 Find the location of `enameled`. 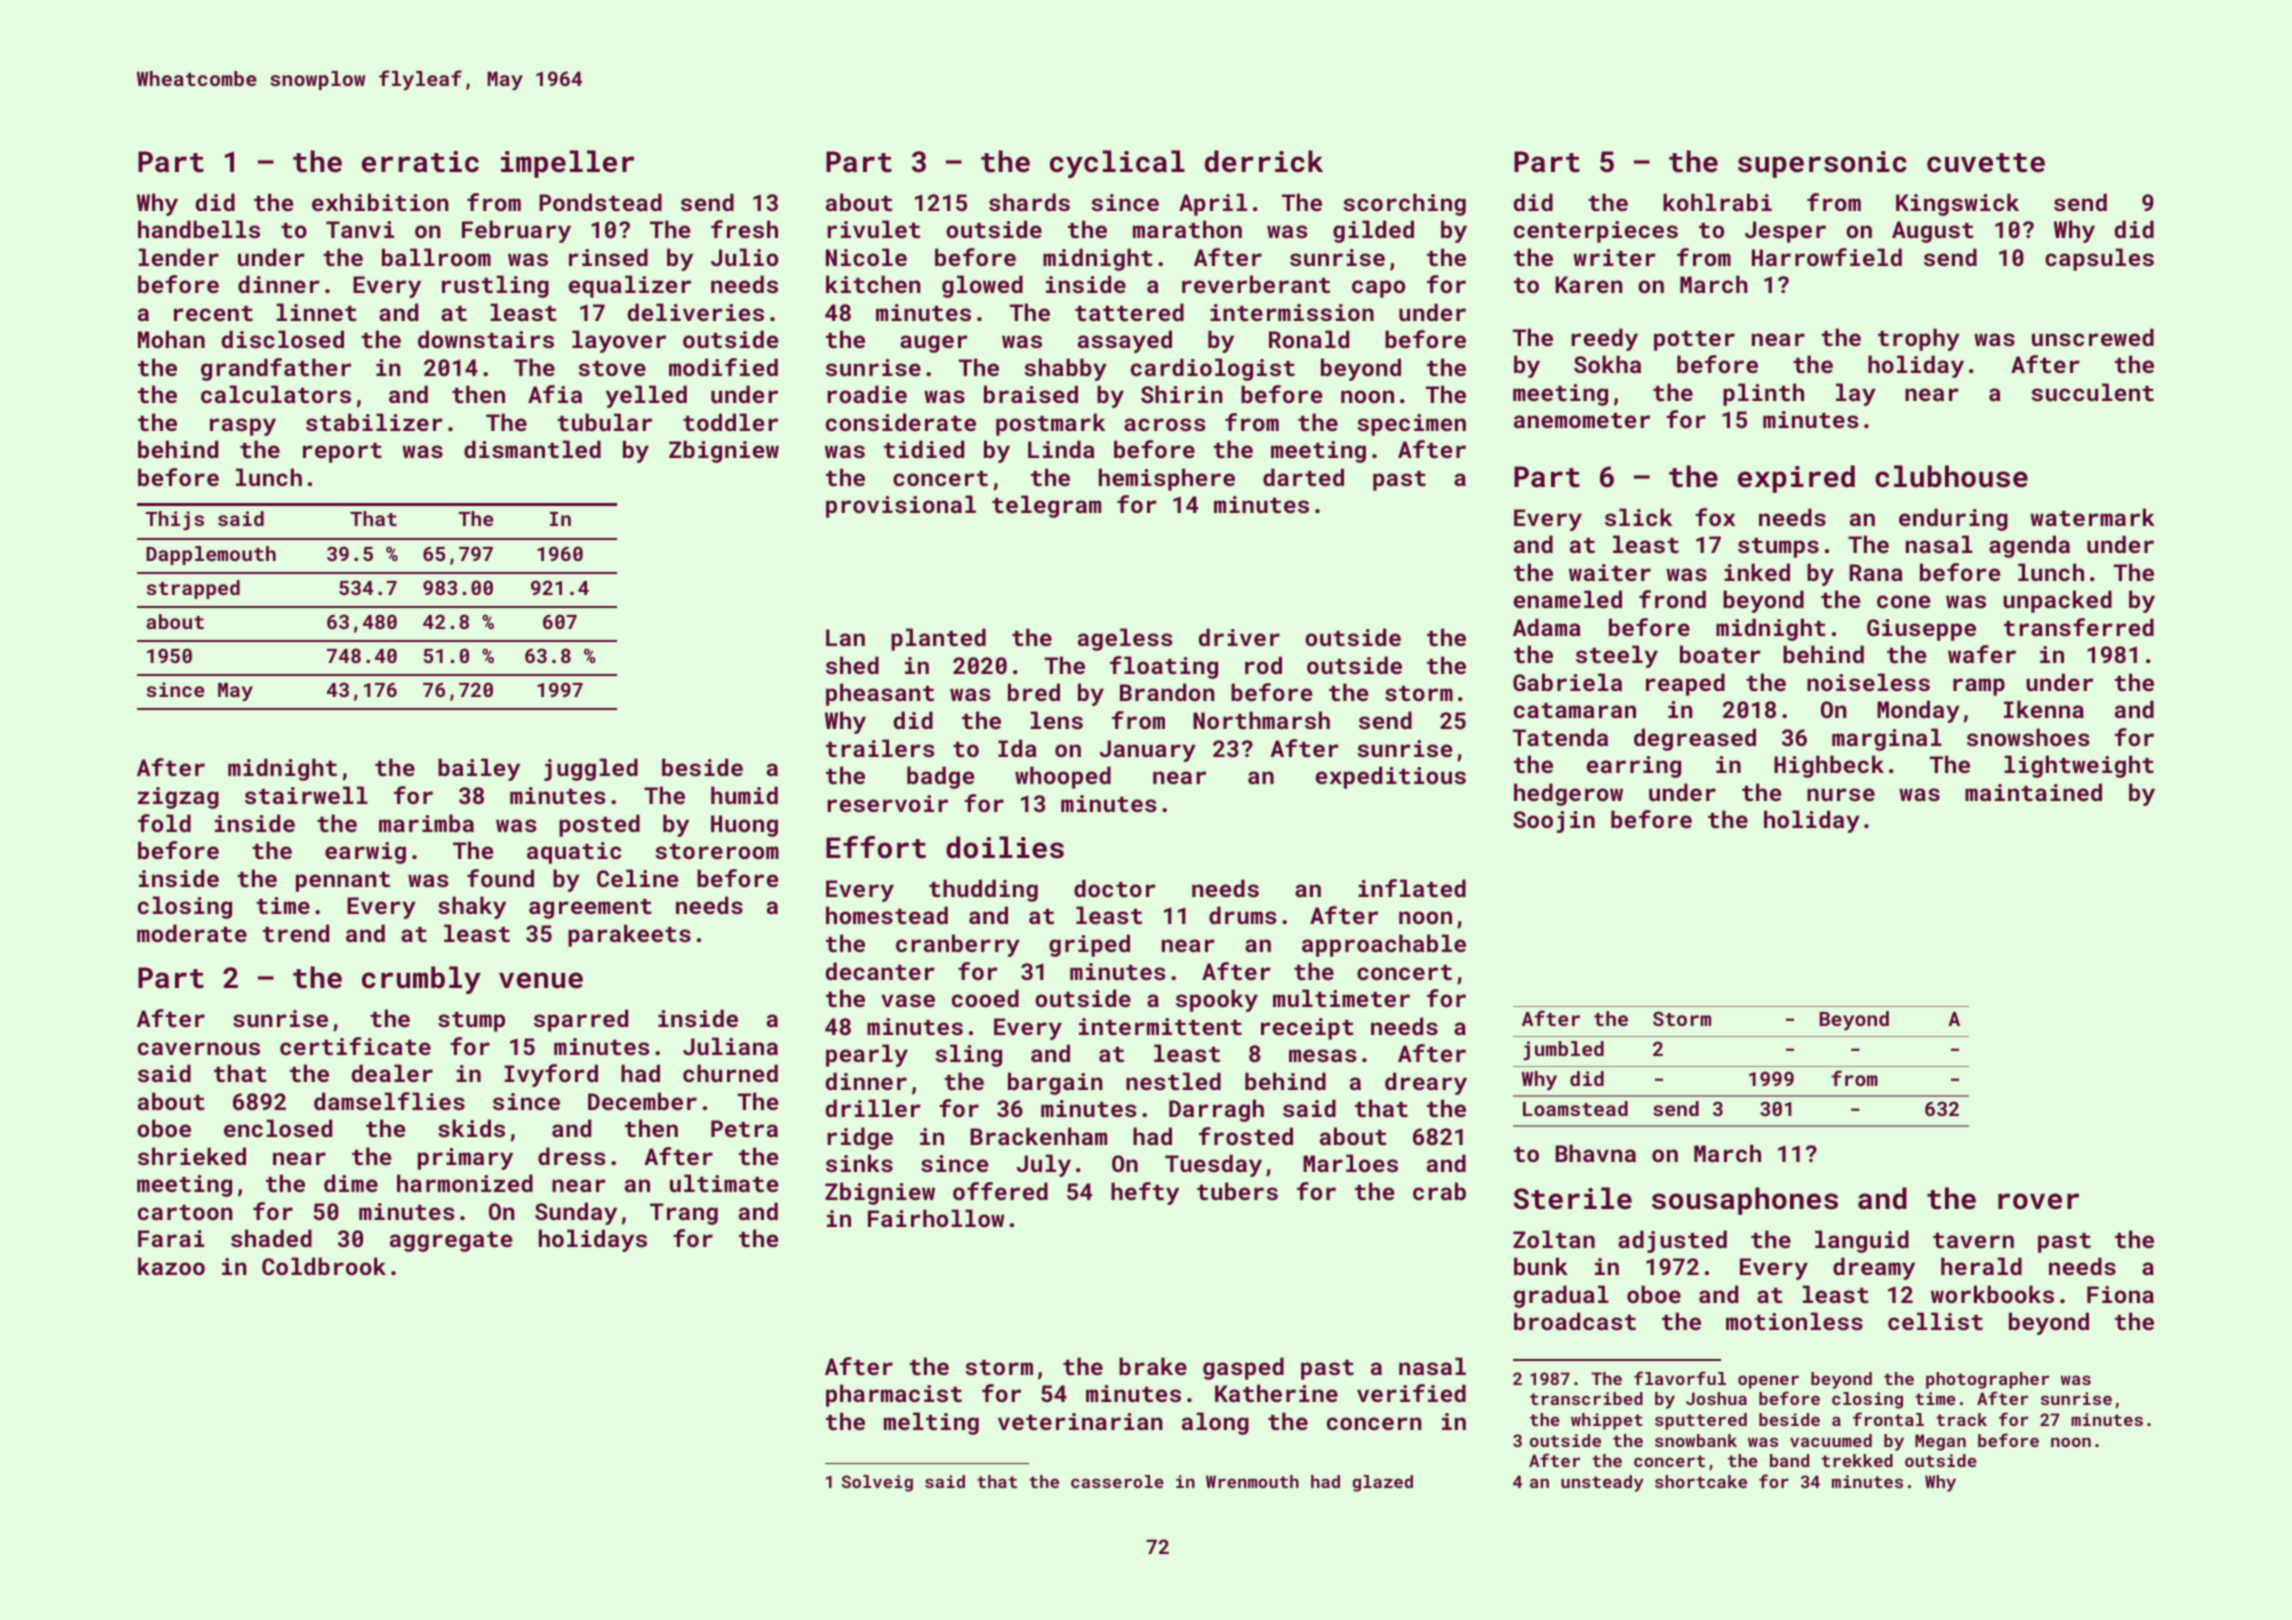

enameled is located at coordinates (1568, 599).
